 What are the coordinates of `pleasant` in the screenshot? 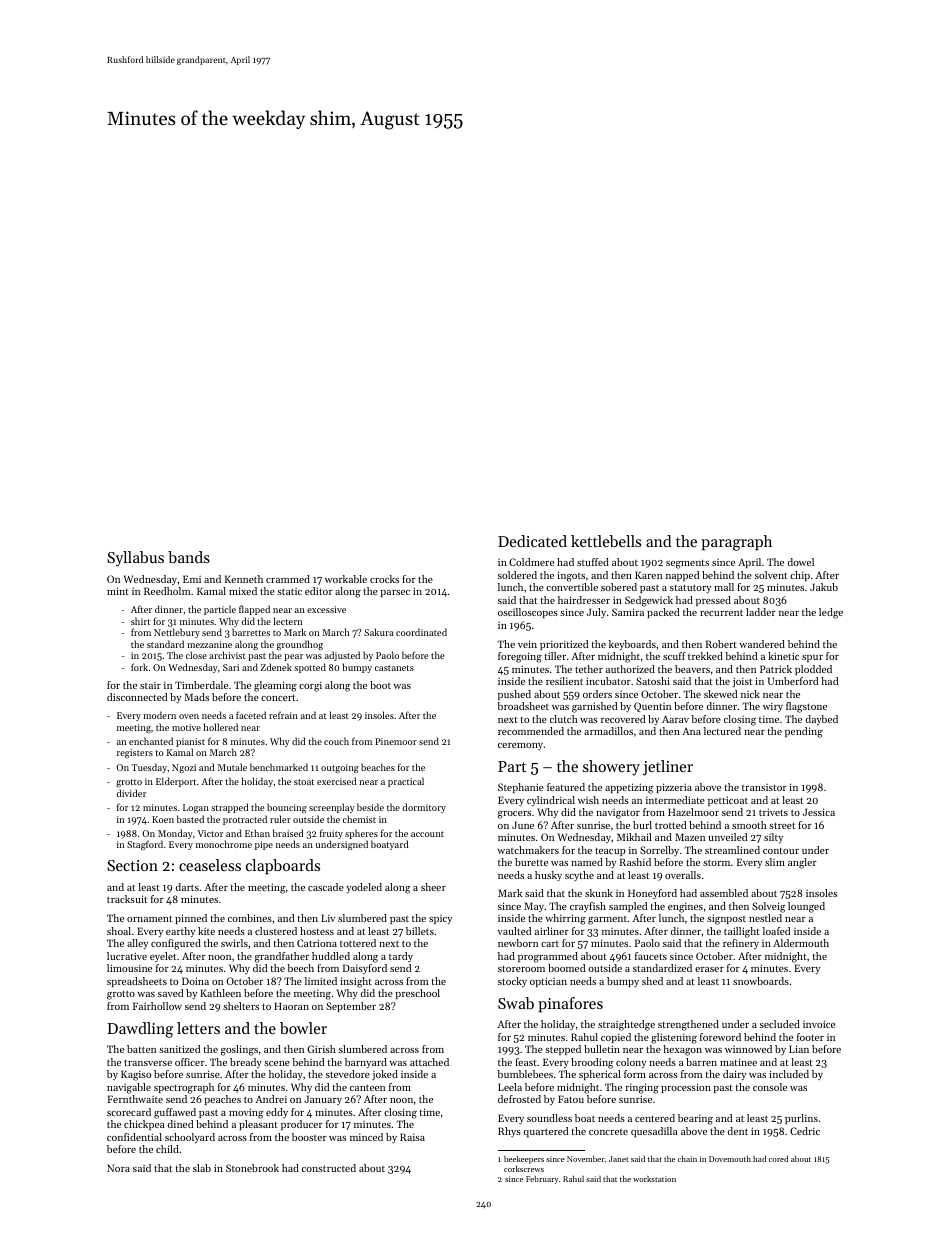 It's located at (258, 1125).
